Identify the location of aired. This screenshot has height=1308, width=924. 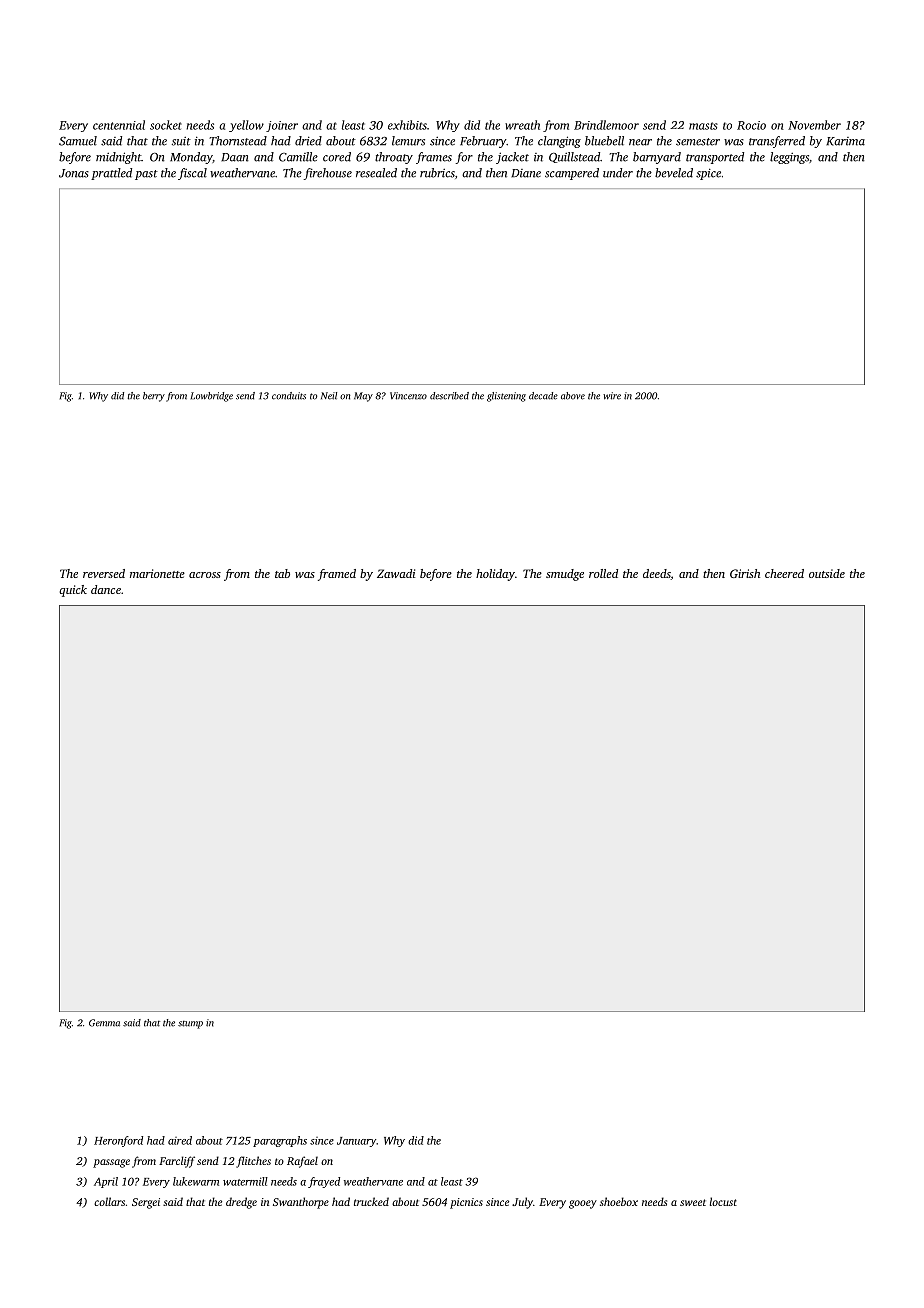
(180, 1140).
